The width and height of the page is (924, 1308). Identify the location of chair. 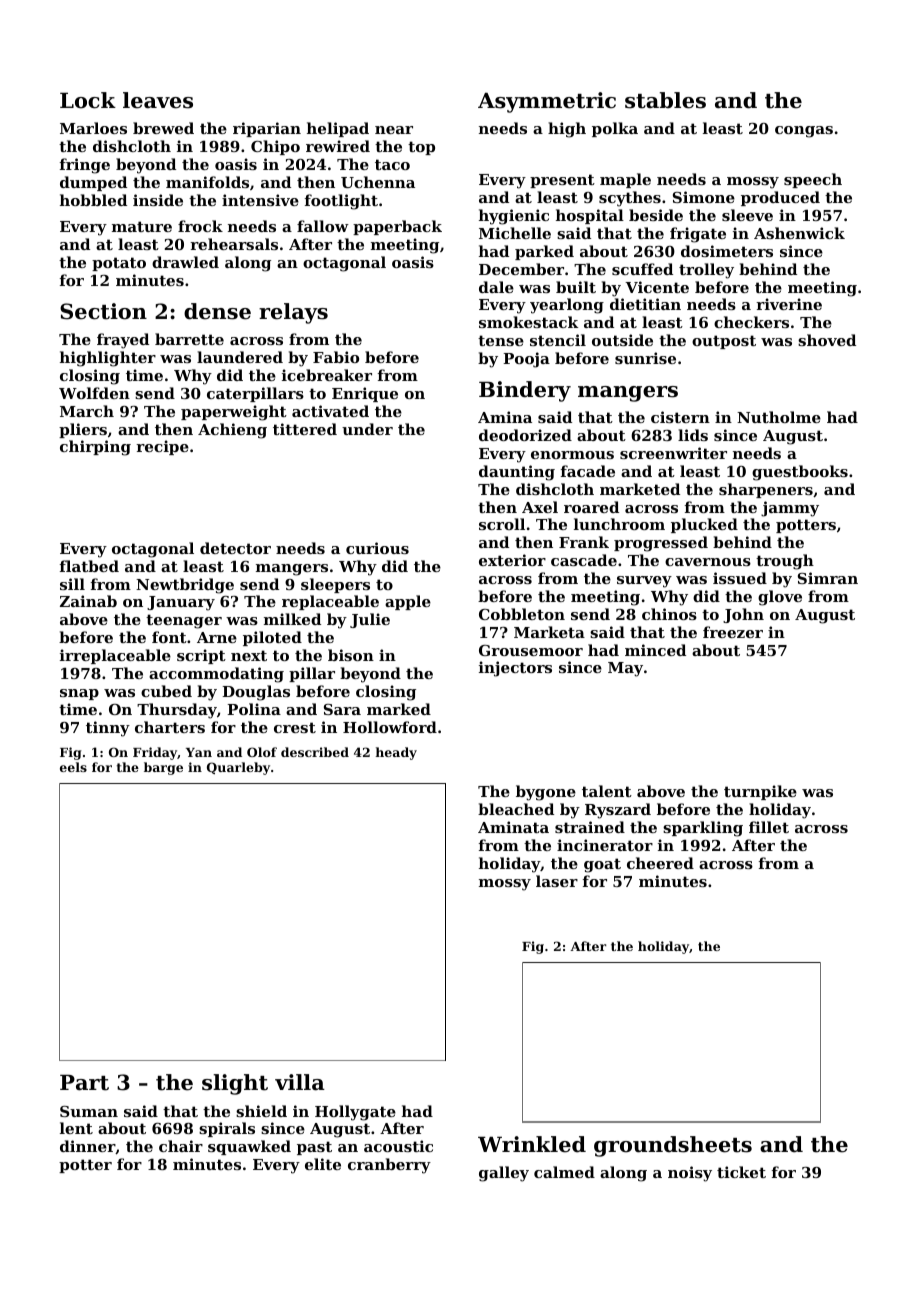
(181, 1146).
